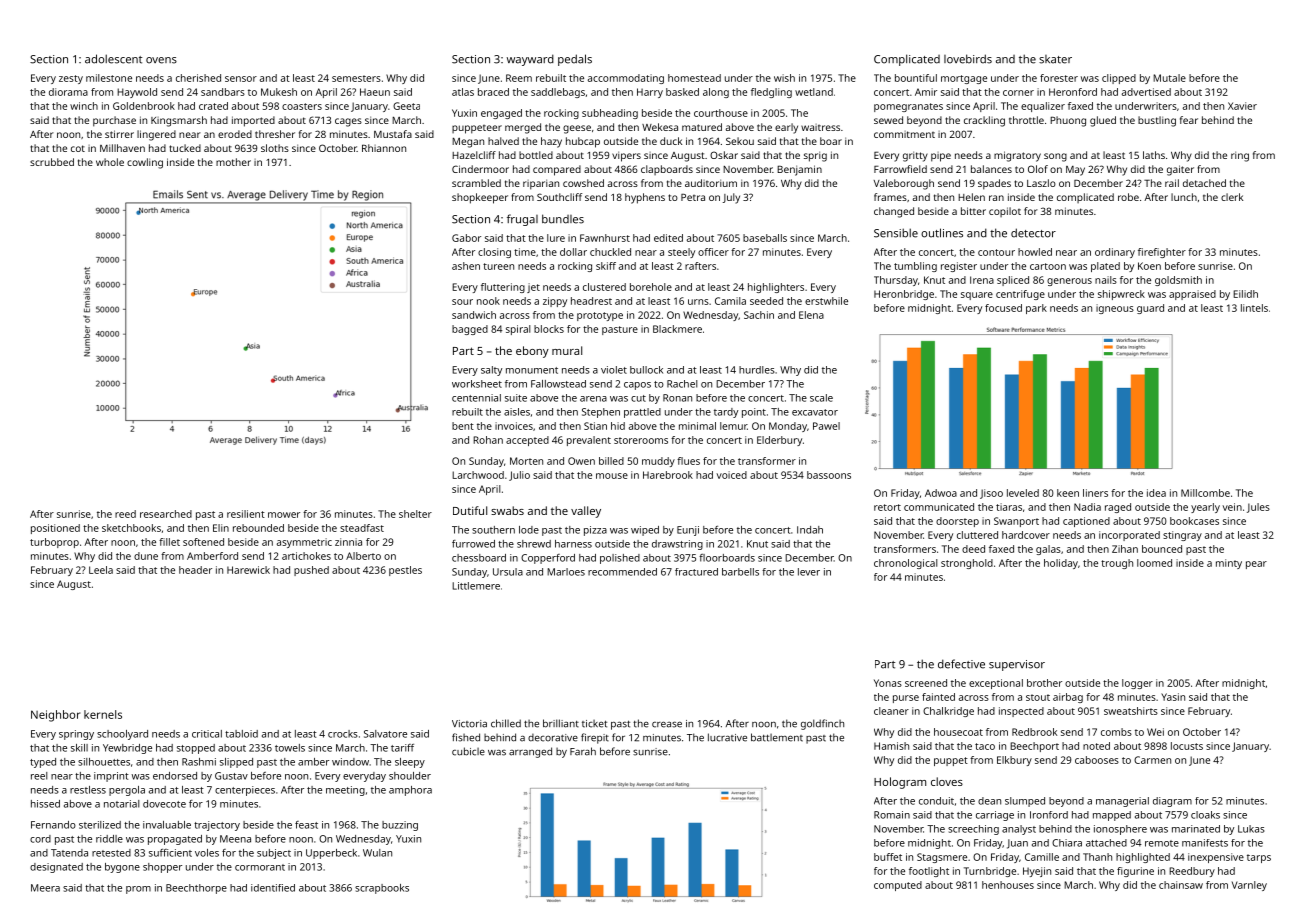 This image has height=924, width=1308. I want to click on firefighter, so click(1162, 253).
